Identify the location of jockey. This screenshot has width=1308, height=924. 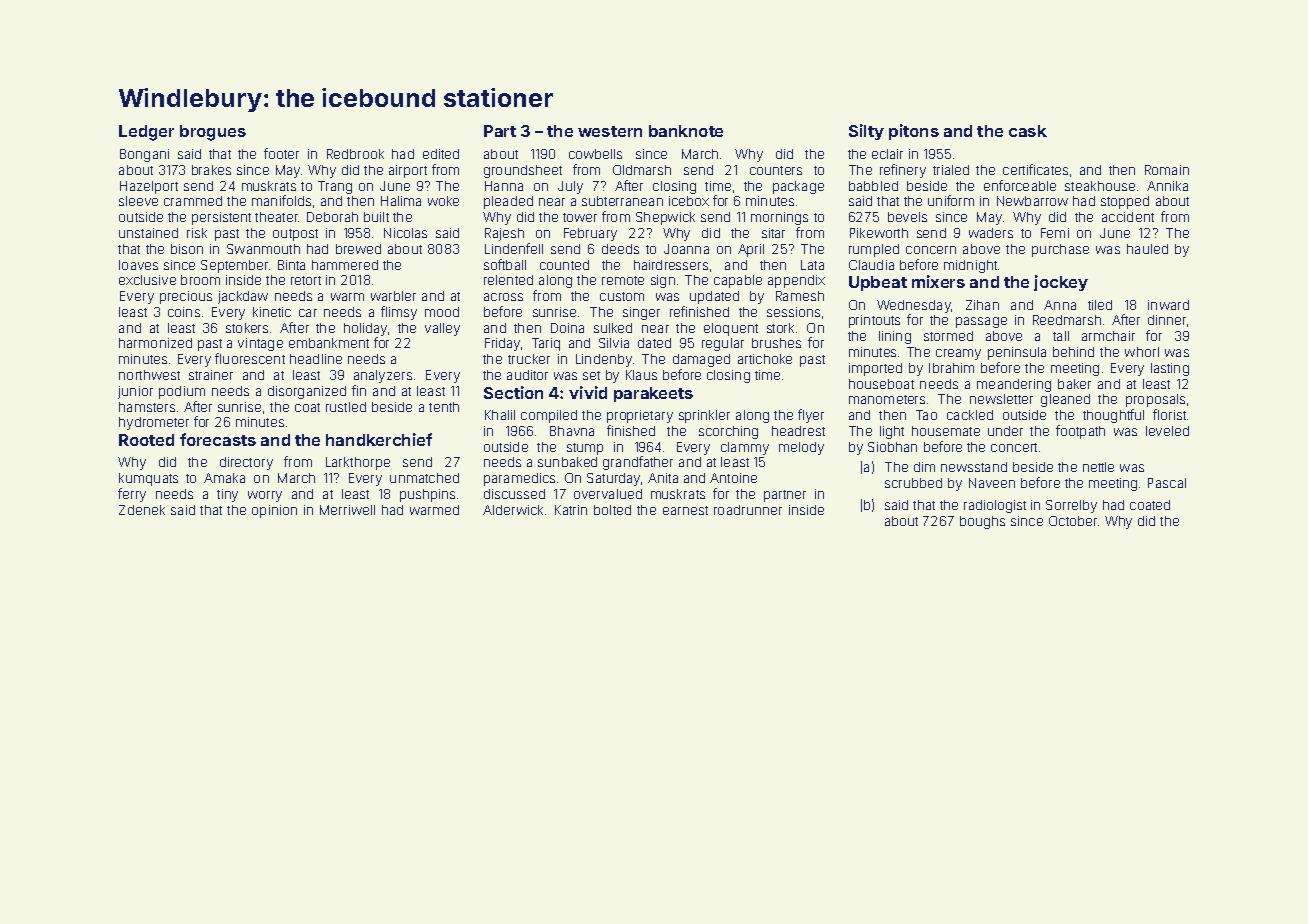
(1061, 283).
